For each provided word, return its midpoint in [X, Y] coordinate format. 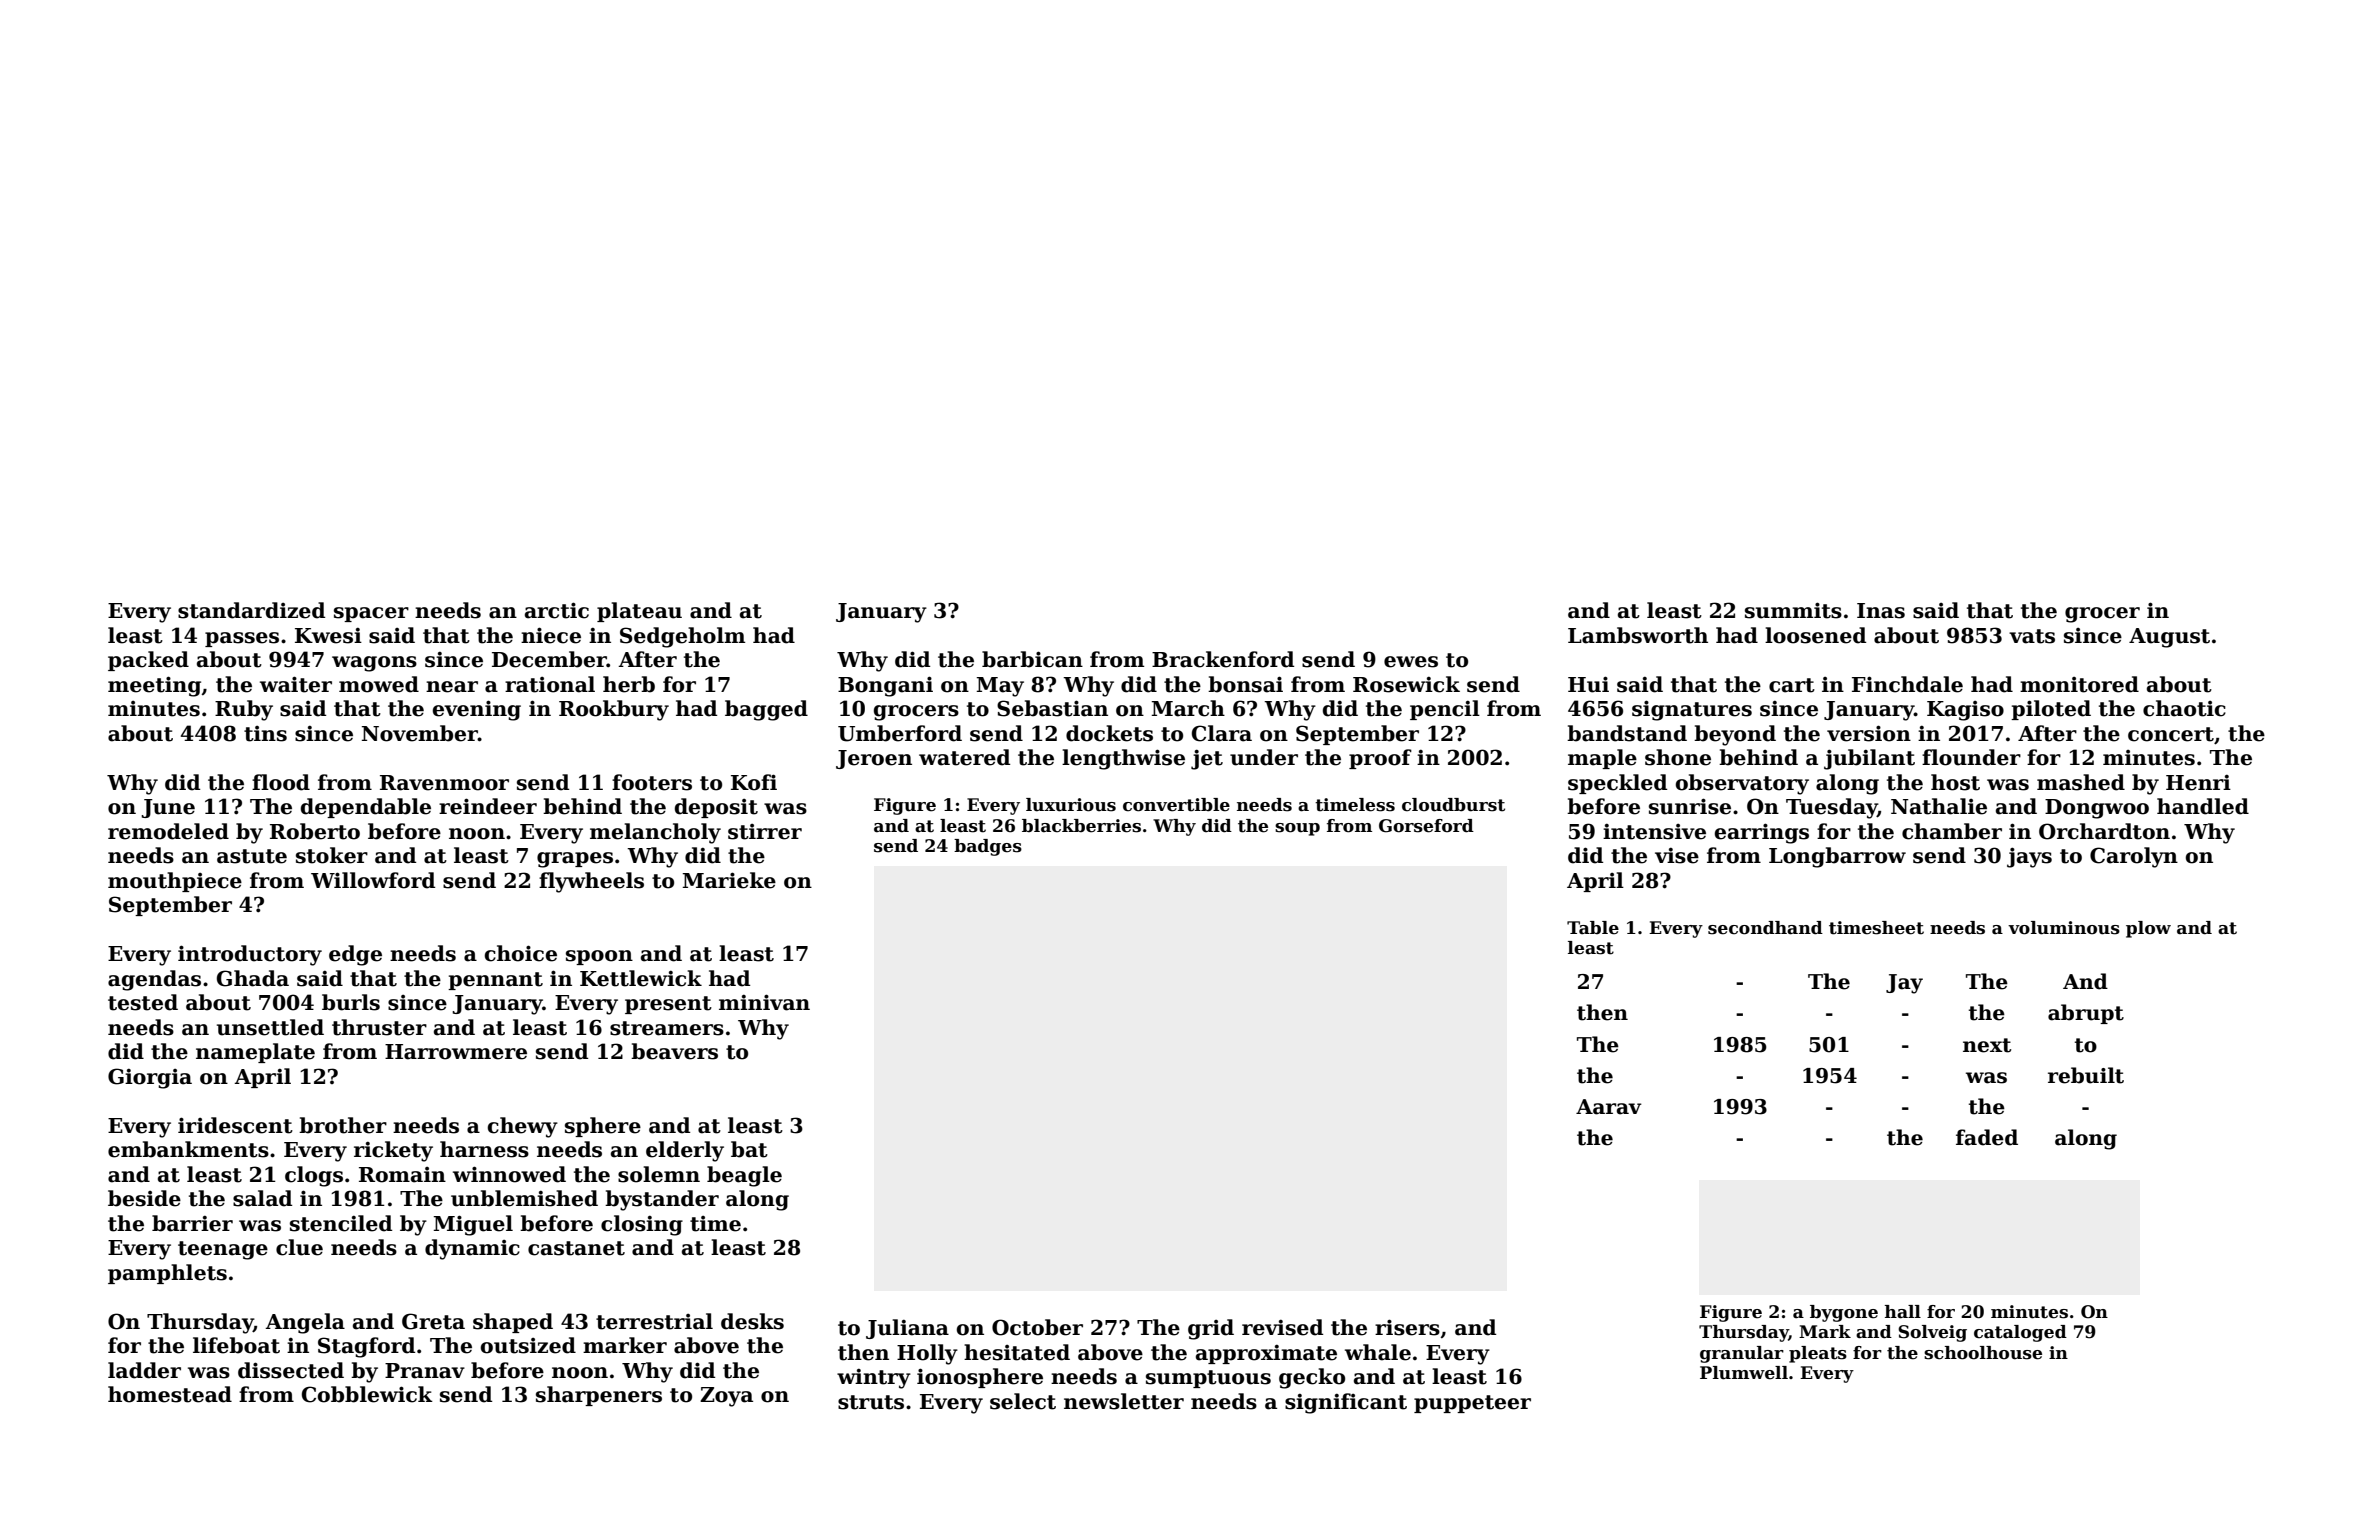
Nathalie [1939, 806]
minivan [764, 1002]
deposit [716, 808]
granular [1742, 1354]
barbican [1032, 659]
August [2169, 638]
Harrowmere [456, 1052]
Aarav [1609, 1107]
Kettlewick [641, 978]
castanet [576, 1248]
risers [1407, 1327]
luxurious [1071, 805]
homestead [170, 1394]
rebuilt [2086, 1075]
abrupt [2086, 1014]
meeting [154, 686]
